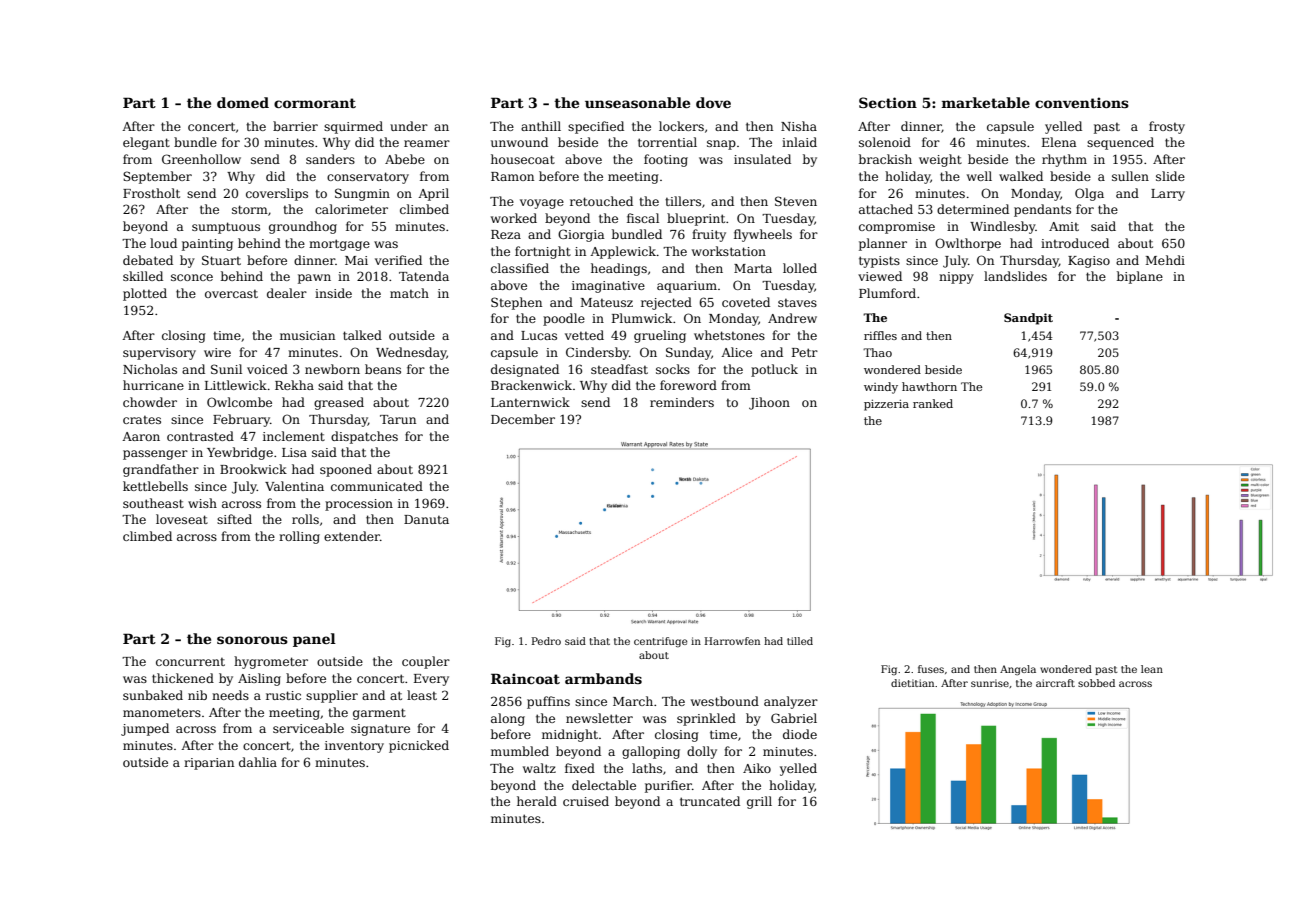 This image has width=1308, height=924. What do you see at coordinates (597, 353) in the image?
I see `Cindersby` at bounding box center [597, 353].
